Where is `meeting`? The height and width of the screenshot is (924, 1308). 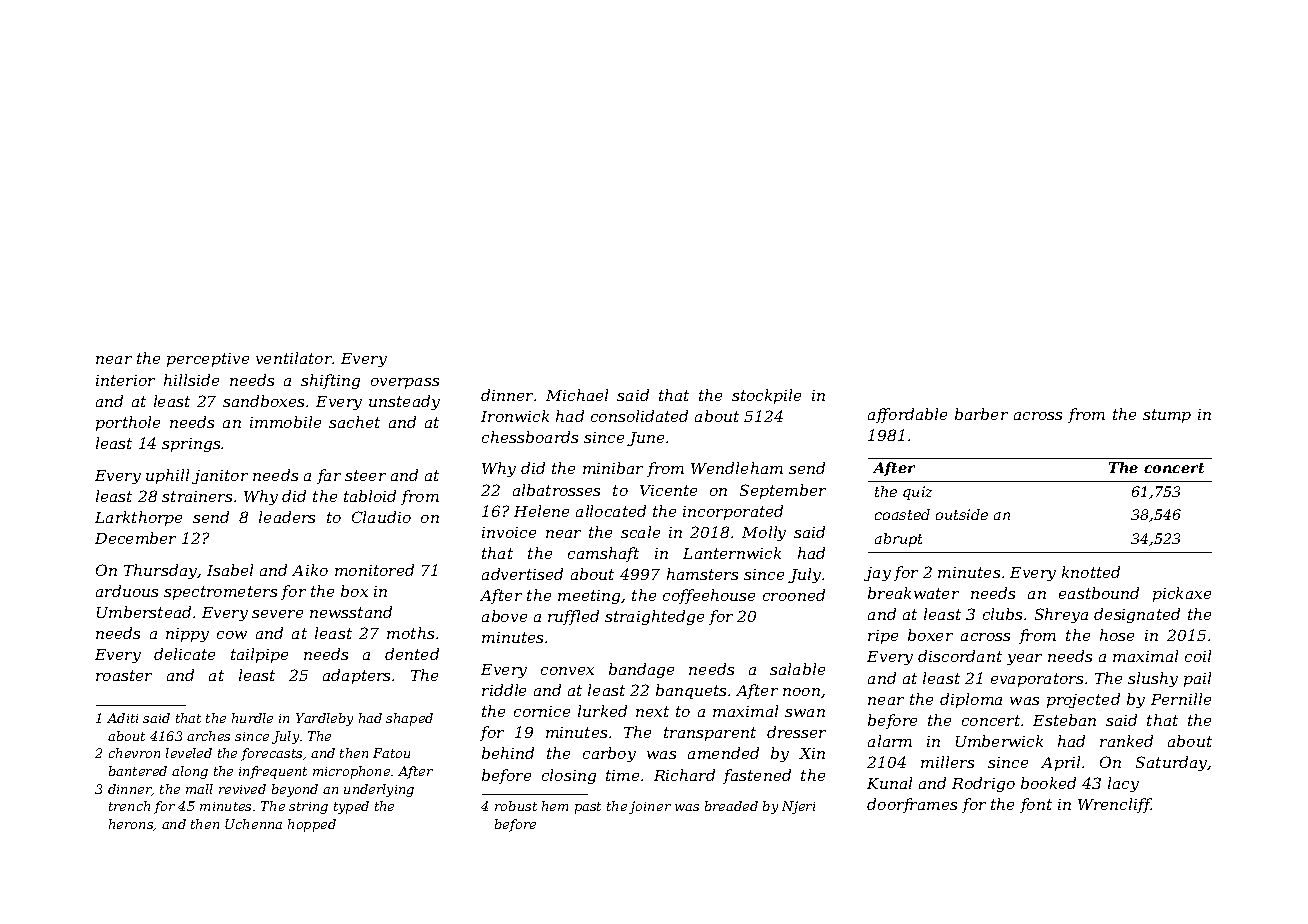
meeting is located at coordinates (590, 597).
